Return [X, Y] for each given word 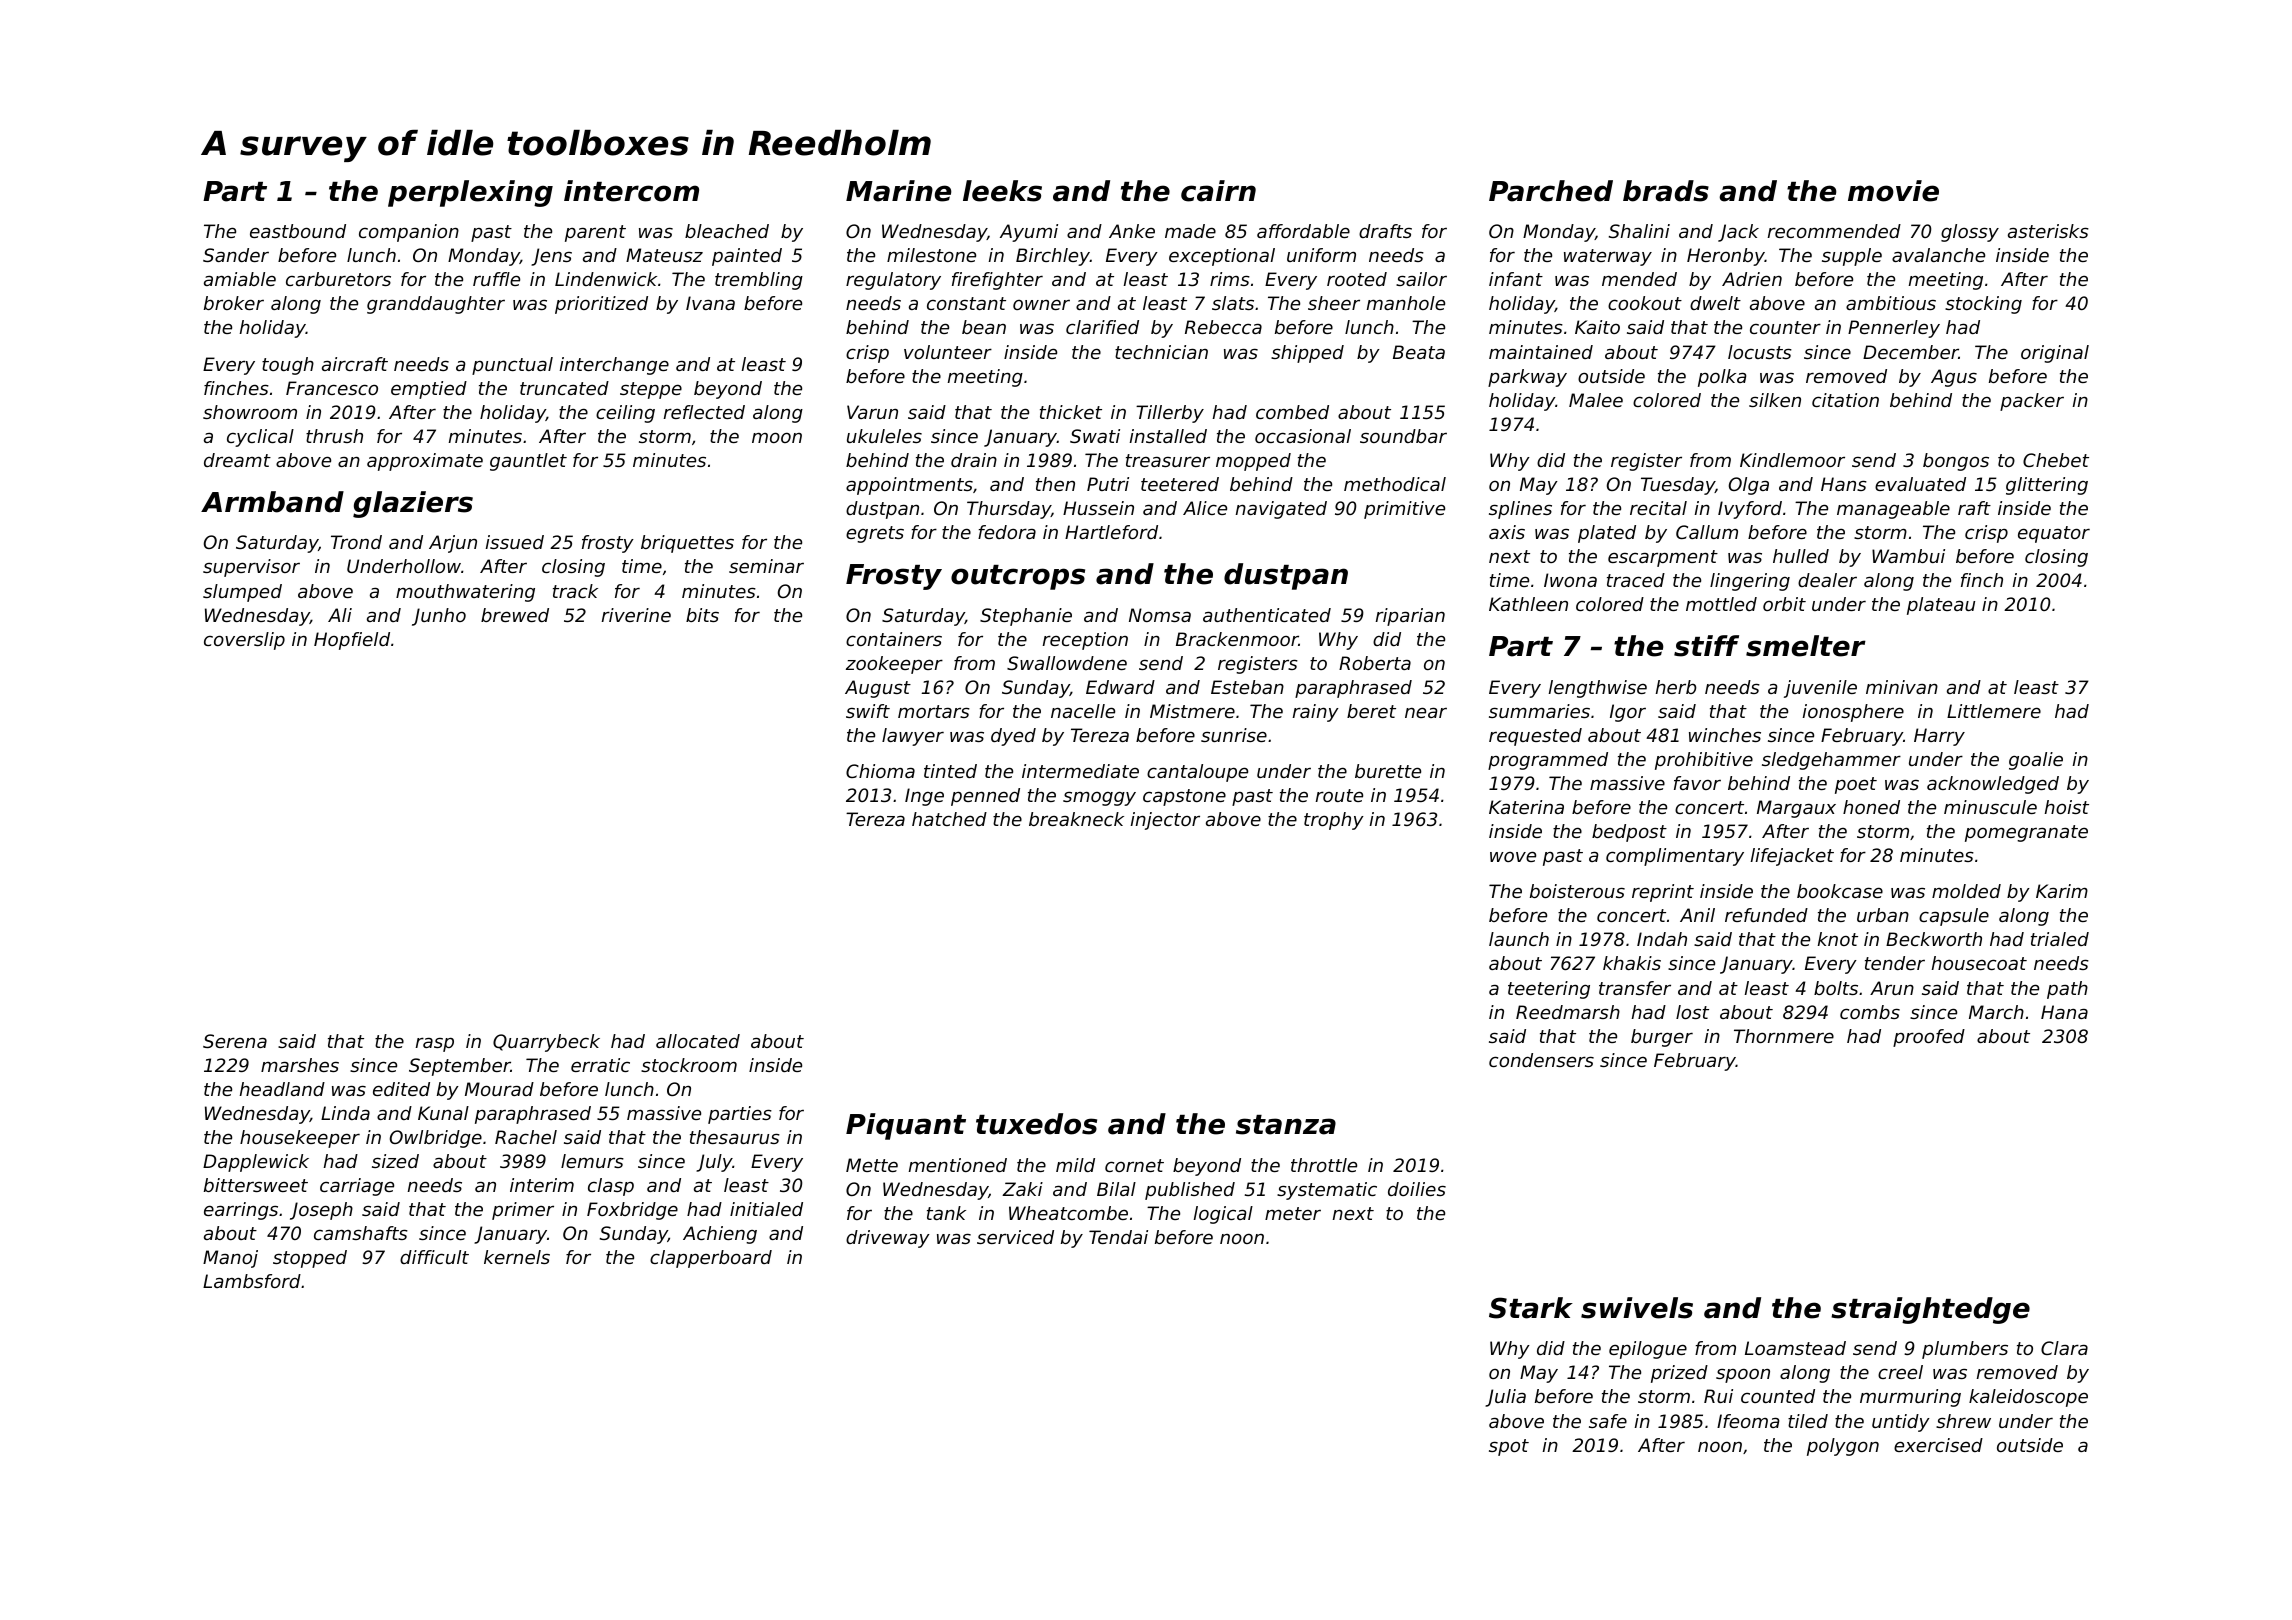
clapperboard [711, 1259]
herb [1676, 687]
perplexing [470, 193]
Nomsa [1160, 615]
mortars [934, 711]
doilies [1417, 1189]
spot [1509, 1447]
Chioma [880, 771]
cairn [1218, 191]
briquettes [687, 544]
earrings [241, 1211]
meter [1293, 1213]
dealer [1827, 580]
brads [1666, 191]
